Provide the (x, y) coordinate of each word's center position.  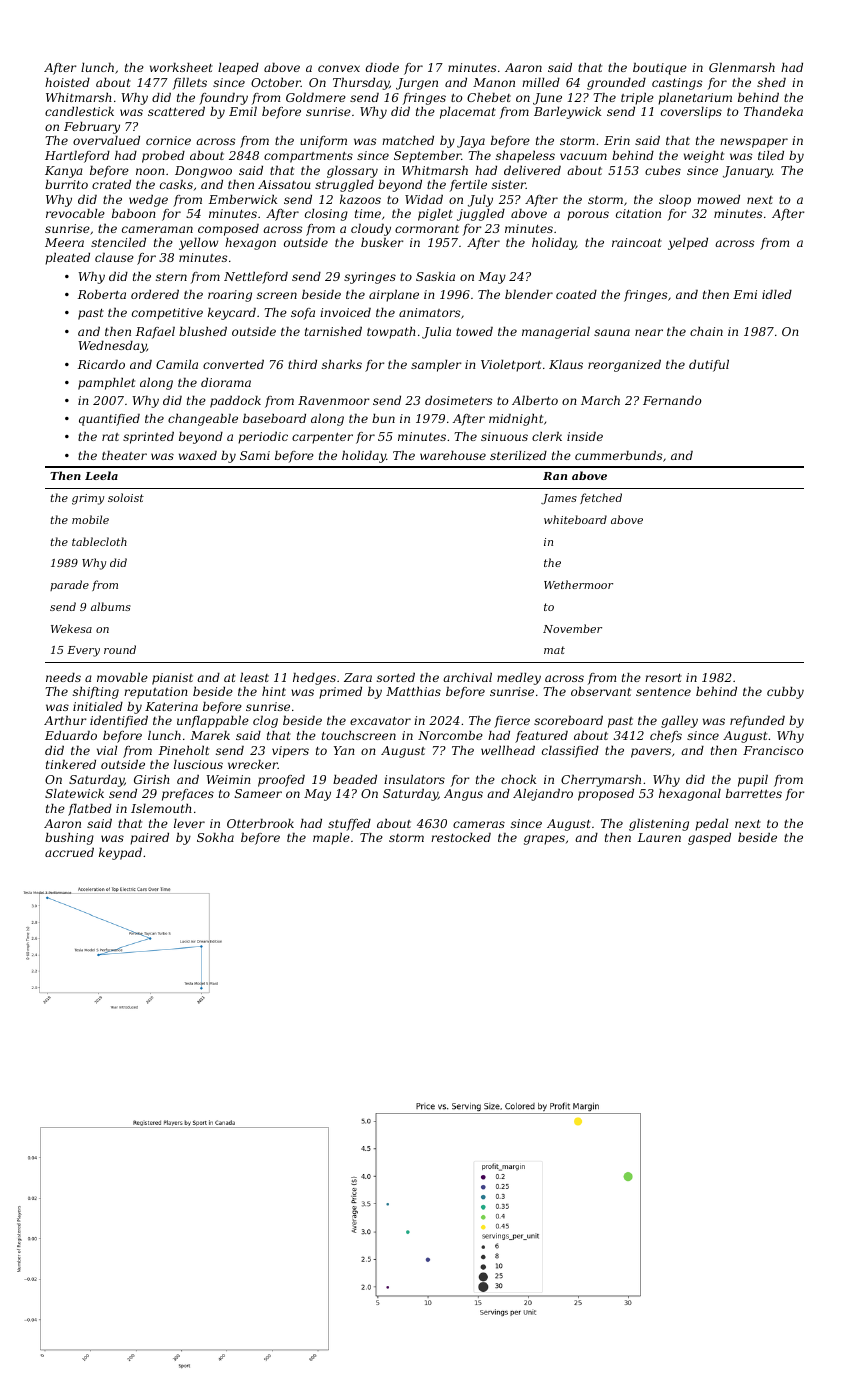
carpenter (322, 438)
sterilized (518, 456)
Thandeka (773, 111)
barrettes (754, 793)
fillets (190, 84)
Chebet (489, 97)
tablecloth (99, 541)
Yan (344, 750)
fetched (601, 498)
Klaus (566, 364)
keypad (120, 854)
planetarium (695, 99)
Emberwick (243, 199)
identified (119, 722)
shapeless (525, 157)
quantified (109, 420)
